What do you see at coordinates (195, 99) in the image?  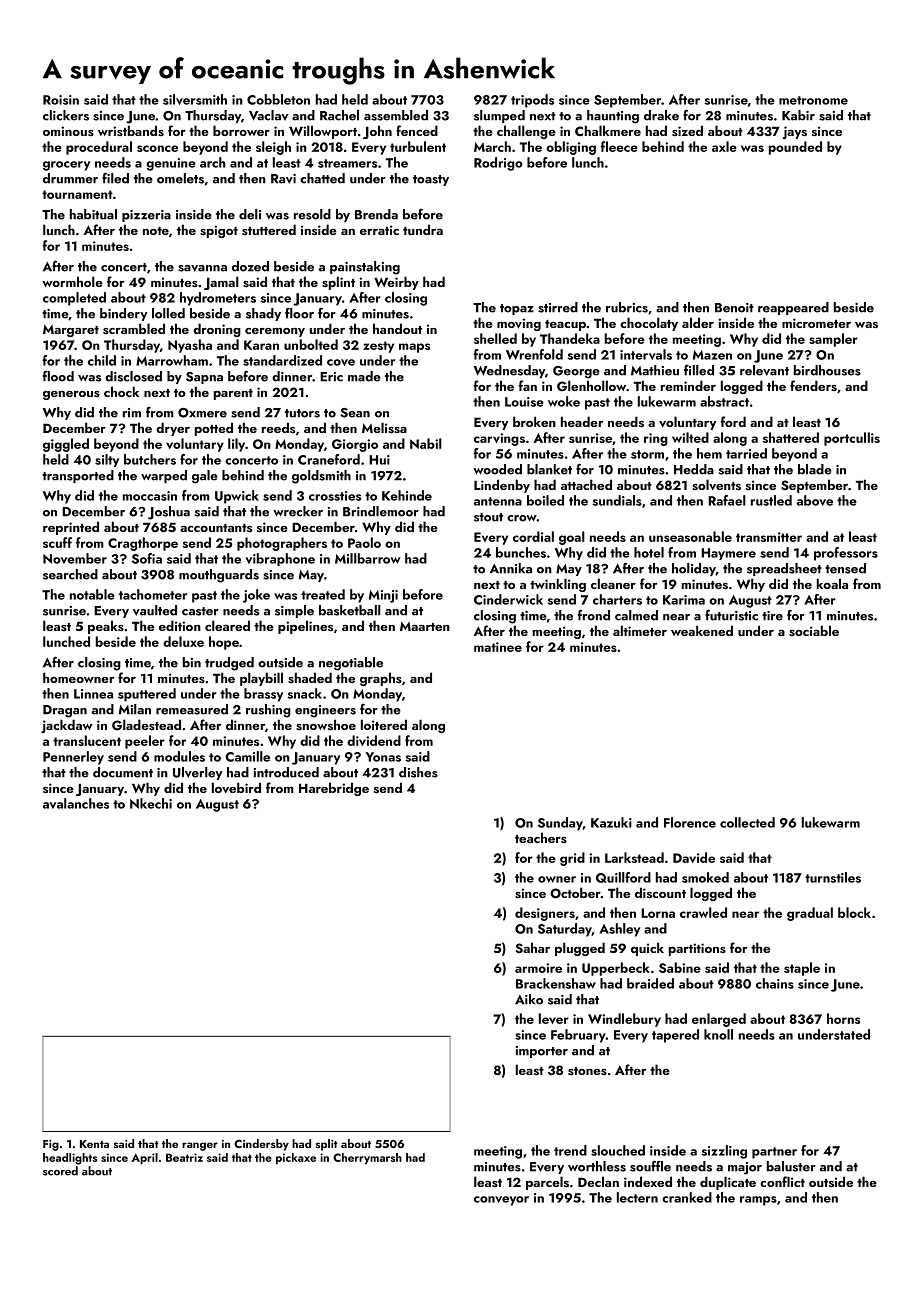 I see `silversmith` at bounding box center [195, 99].
